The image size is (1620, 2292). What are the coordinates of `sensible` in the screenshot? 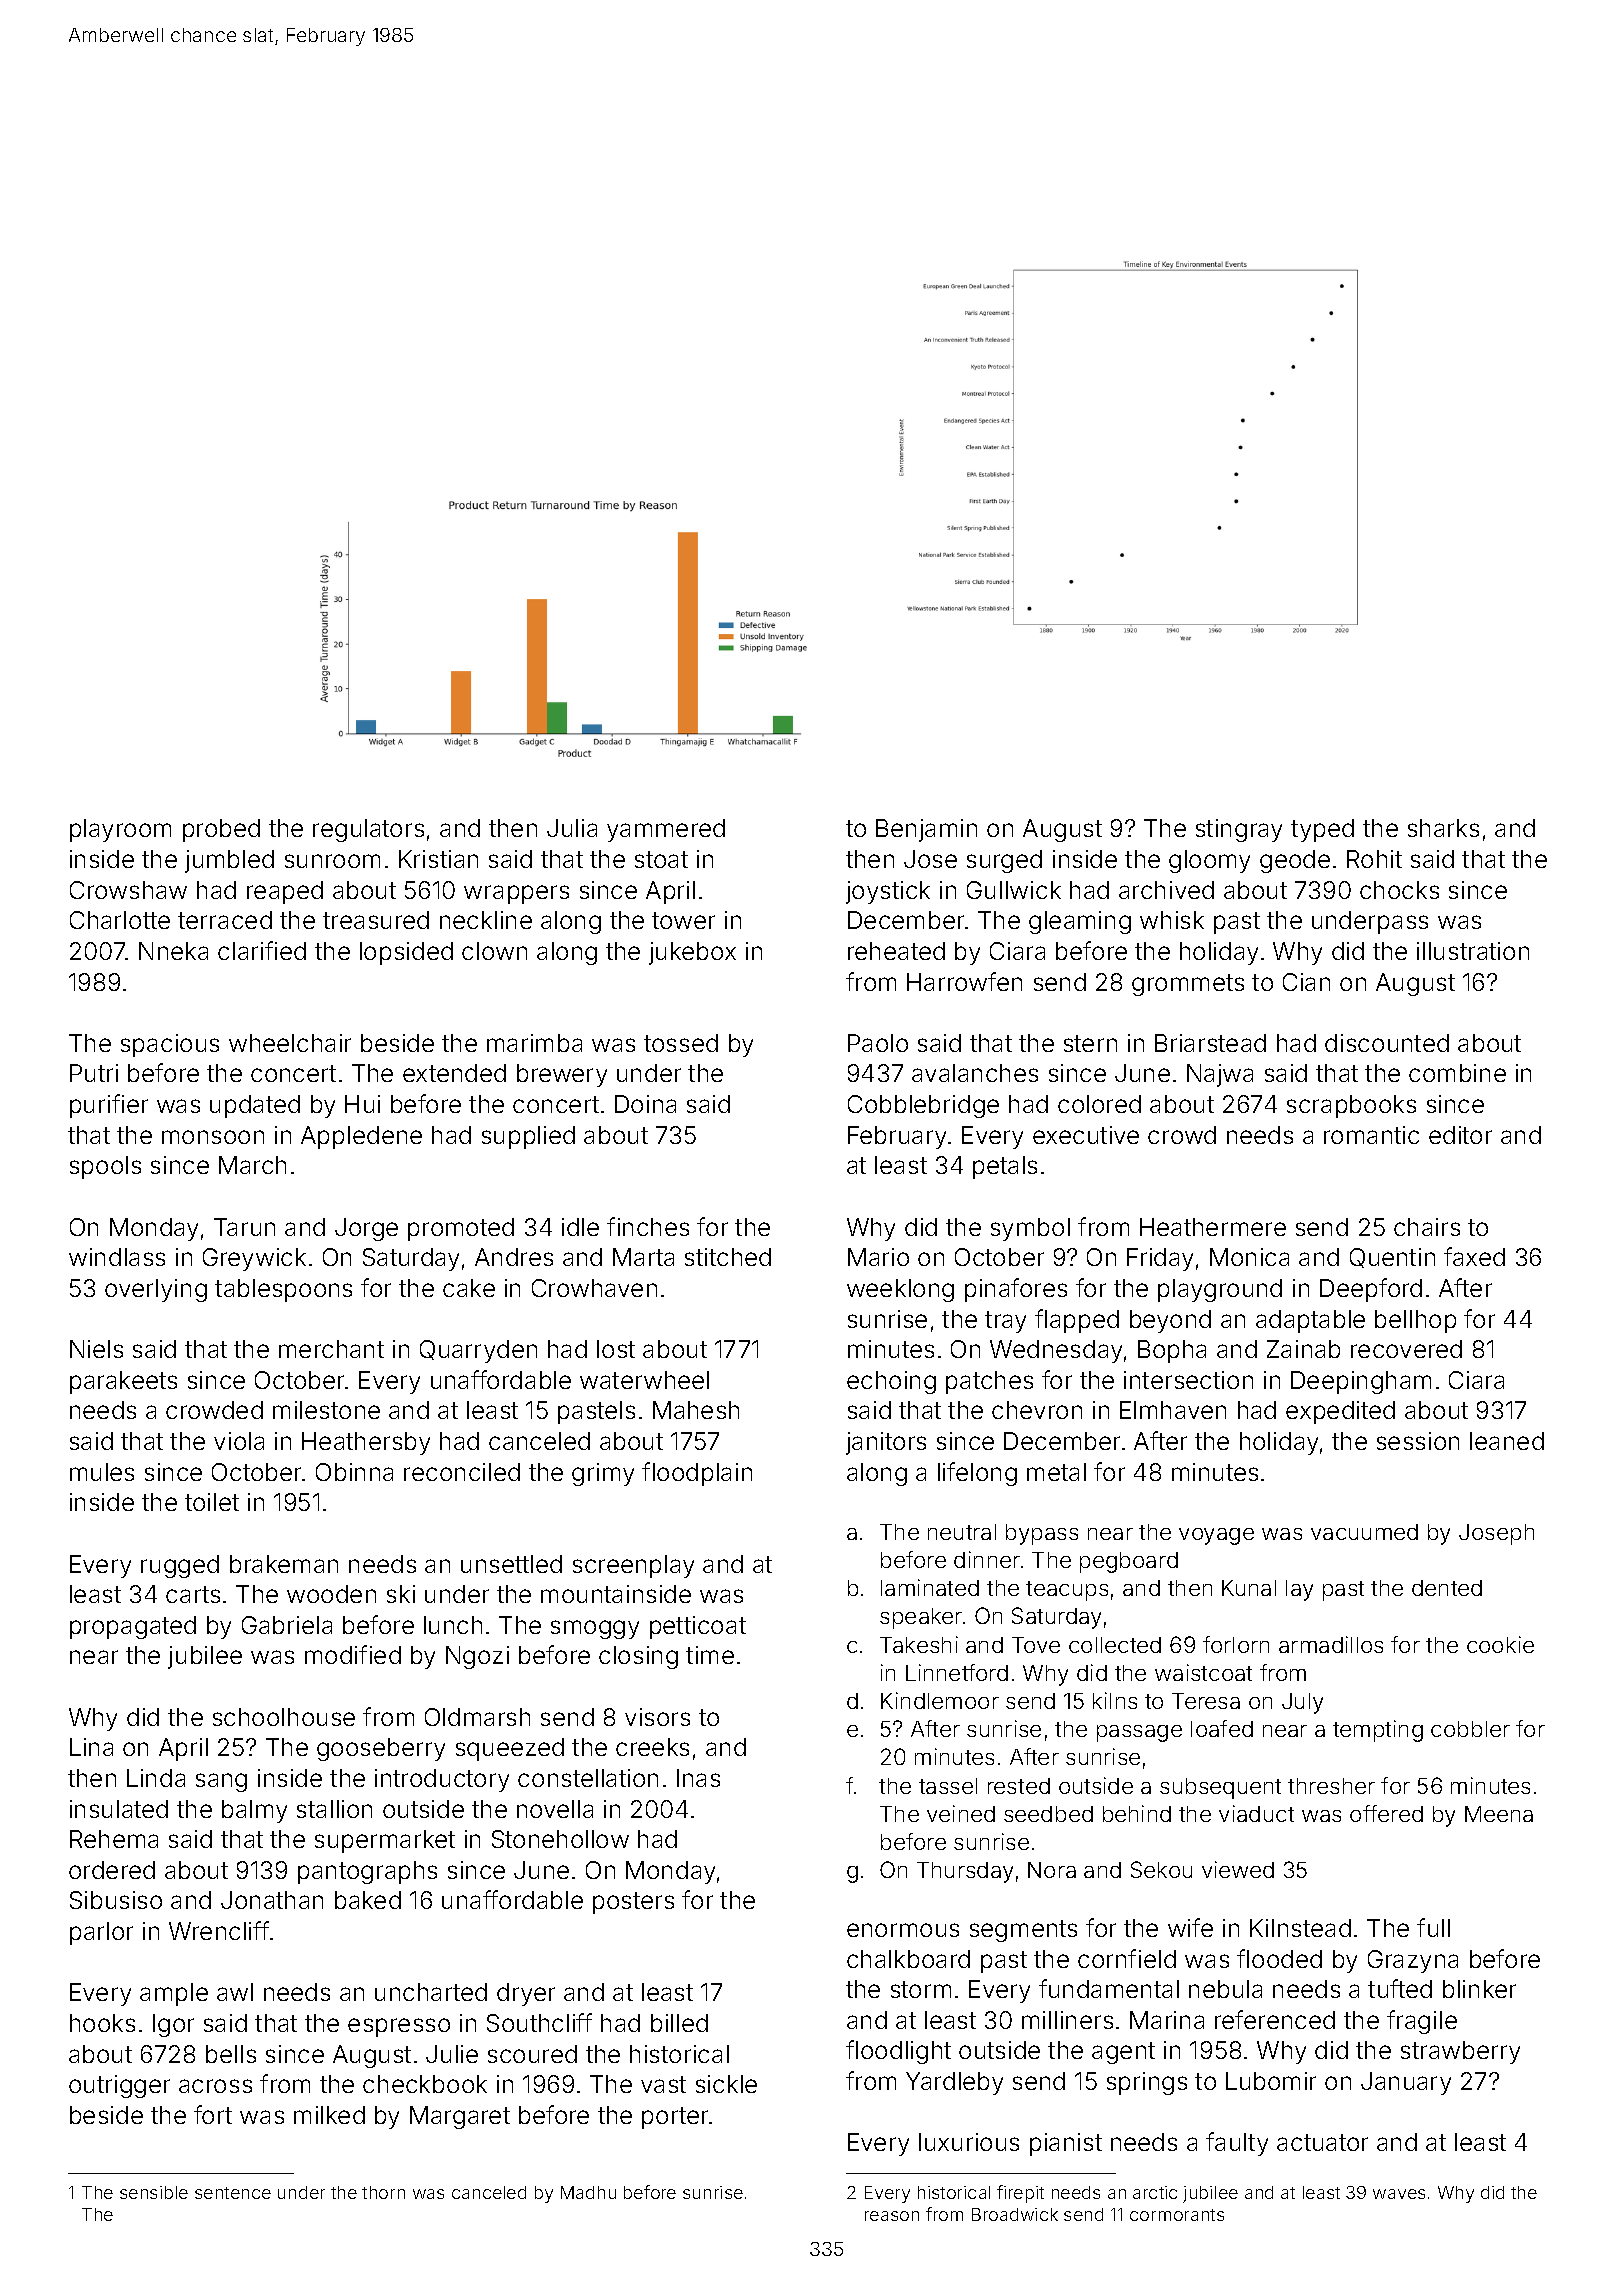 It's located at (154, 2192).
